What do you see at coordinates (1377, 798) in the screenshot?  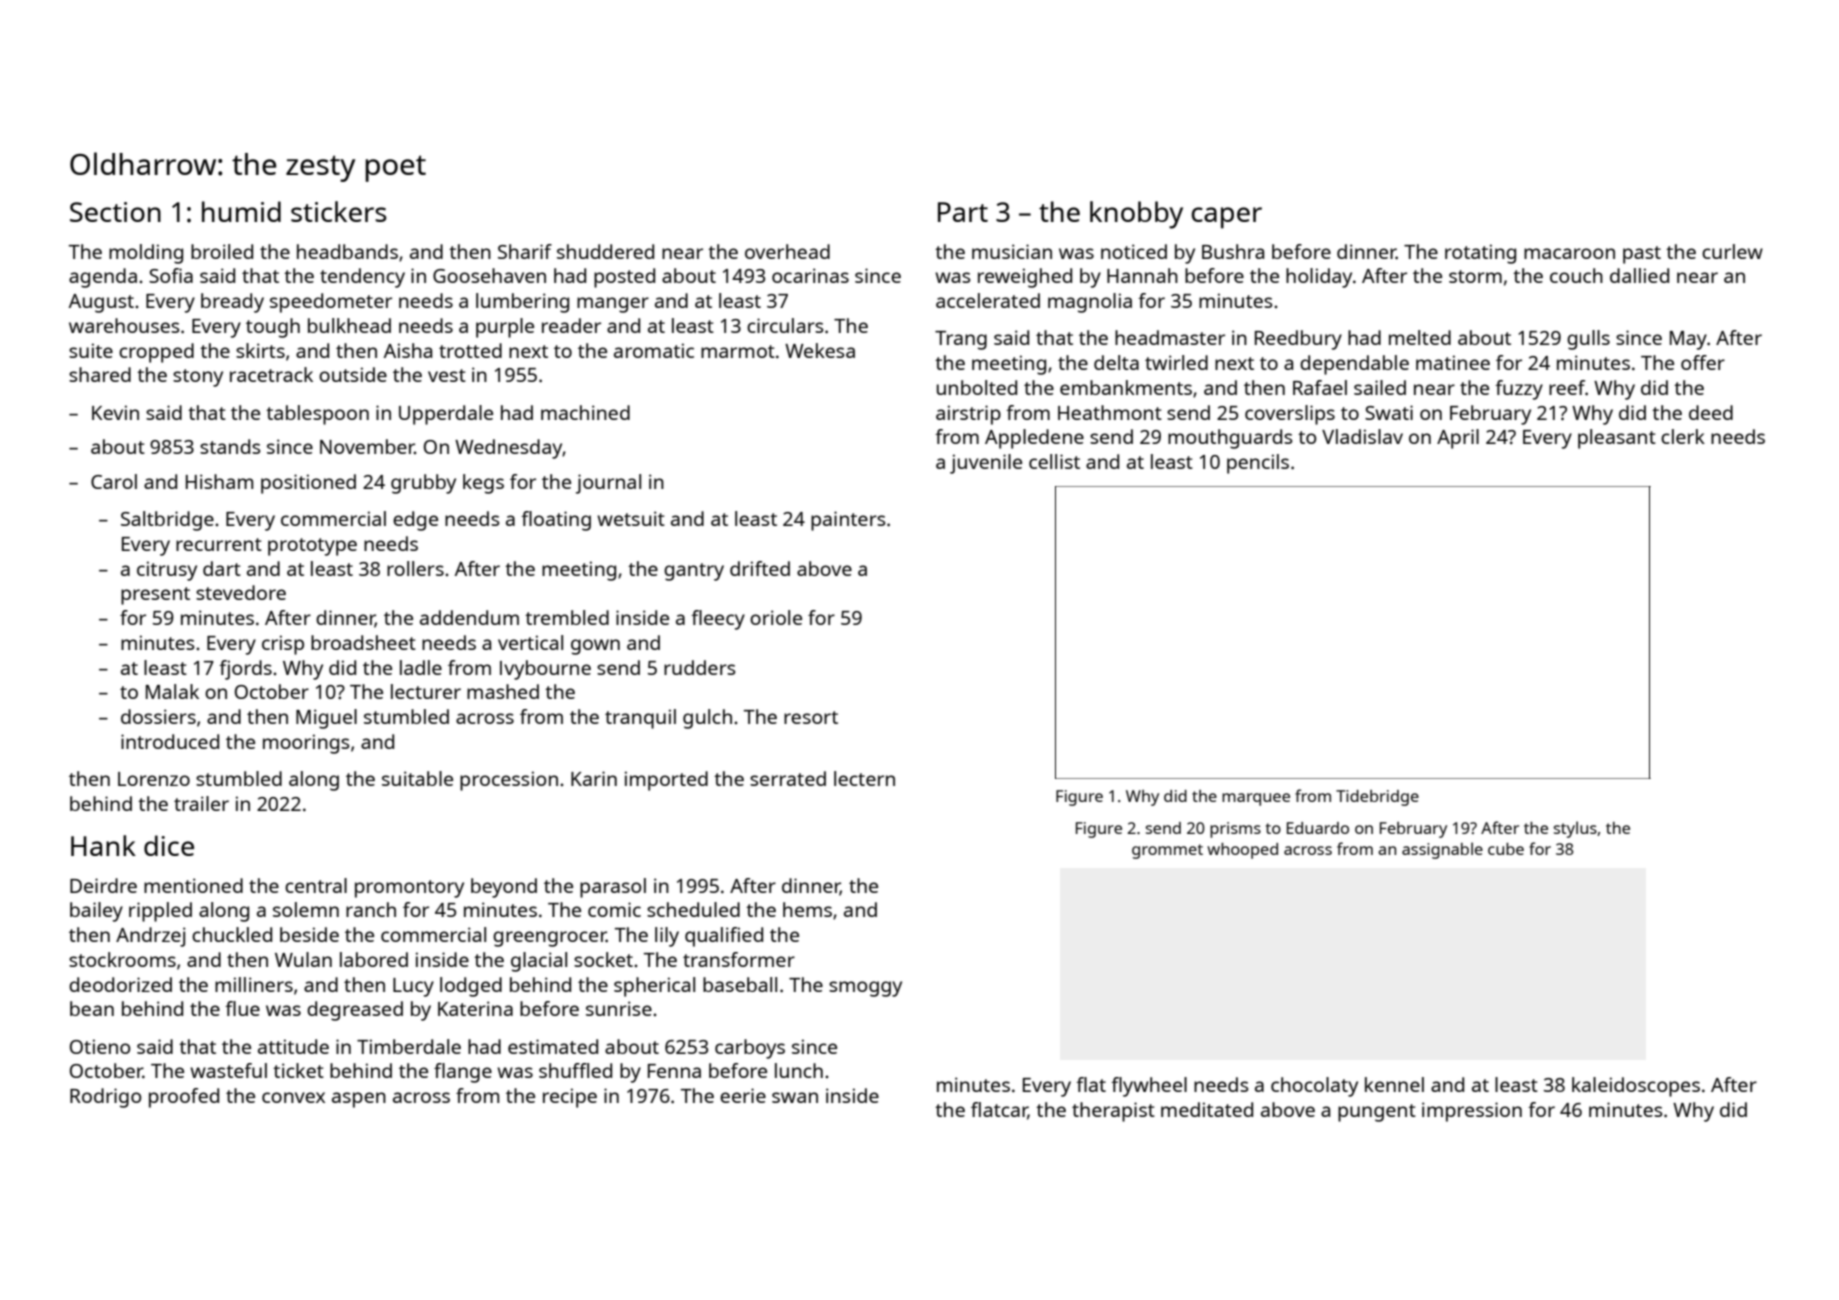 I see `Tidebridge` at bounding box center [1377, 798].
